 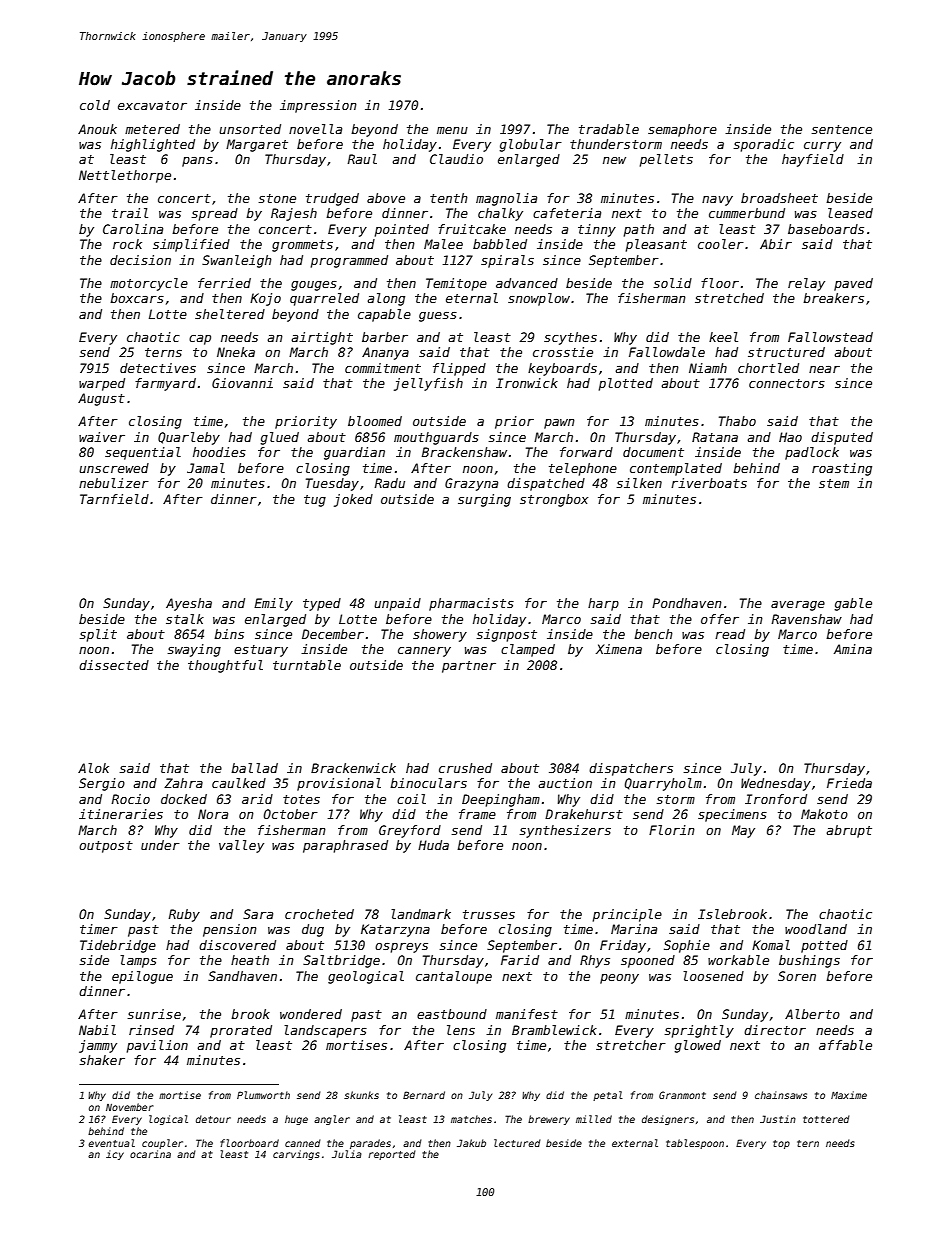 I want to click on connectors, so click(x=787, y=383).
